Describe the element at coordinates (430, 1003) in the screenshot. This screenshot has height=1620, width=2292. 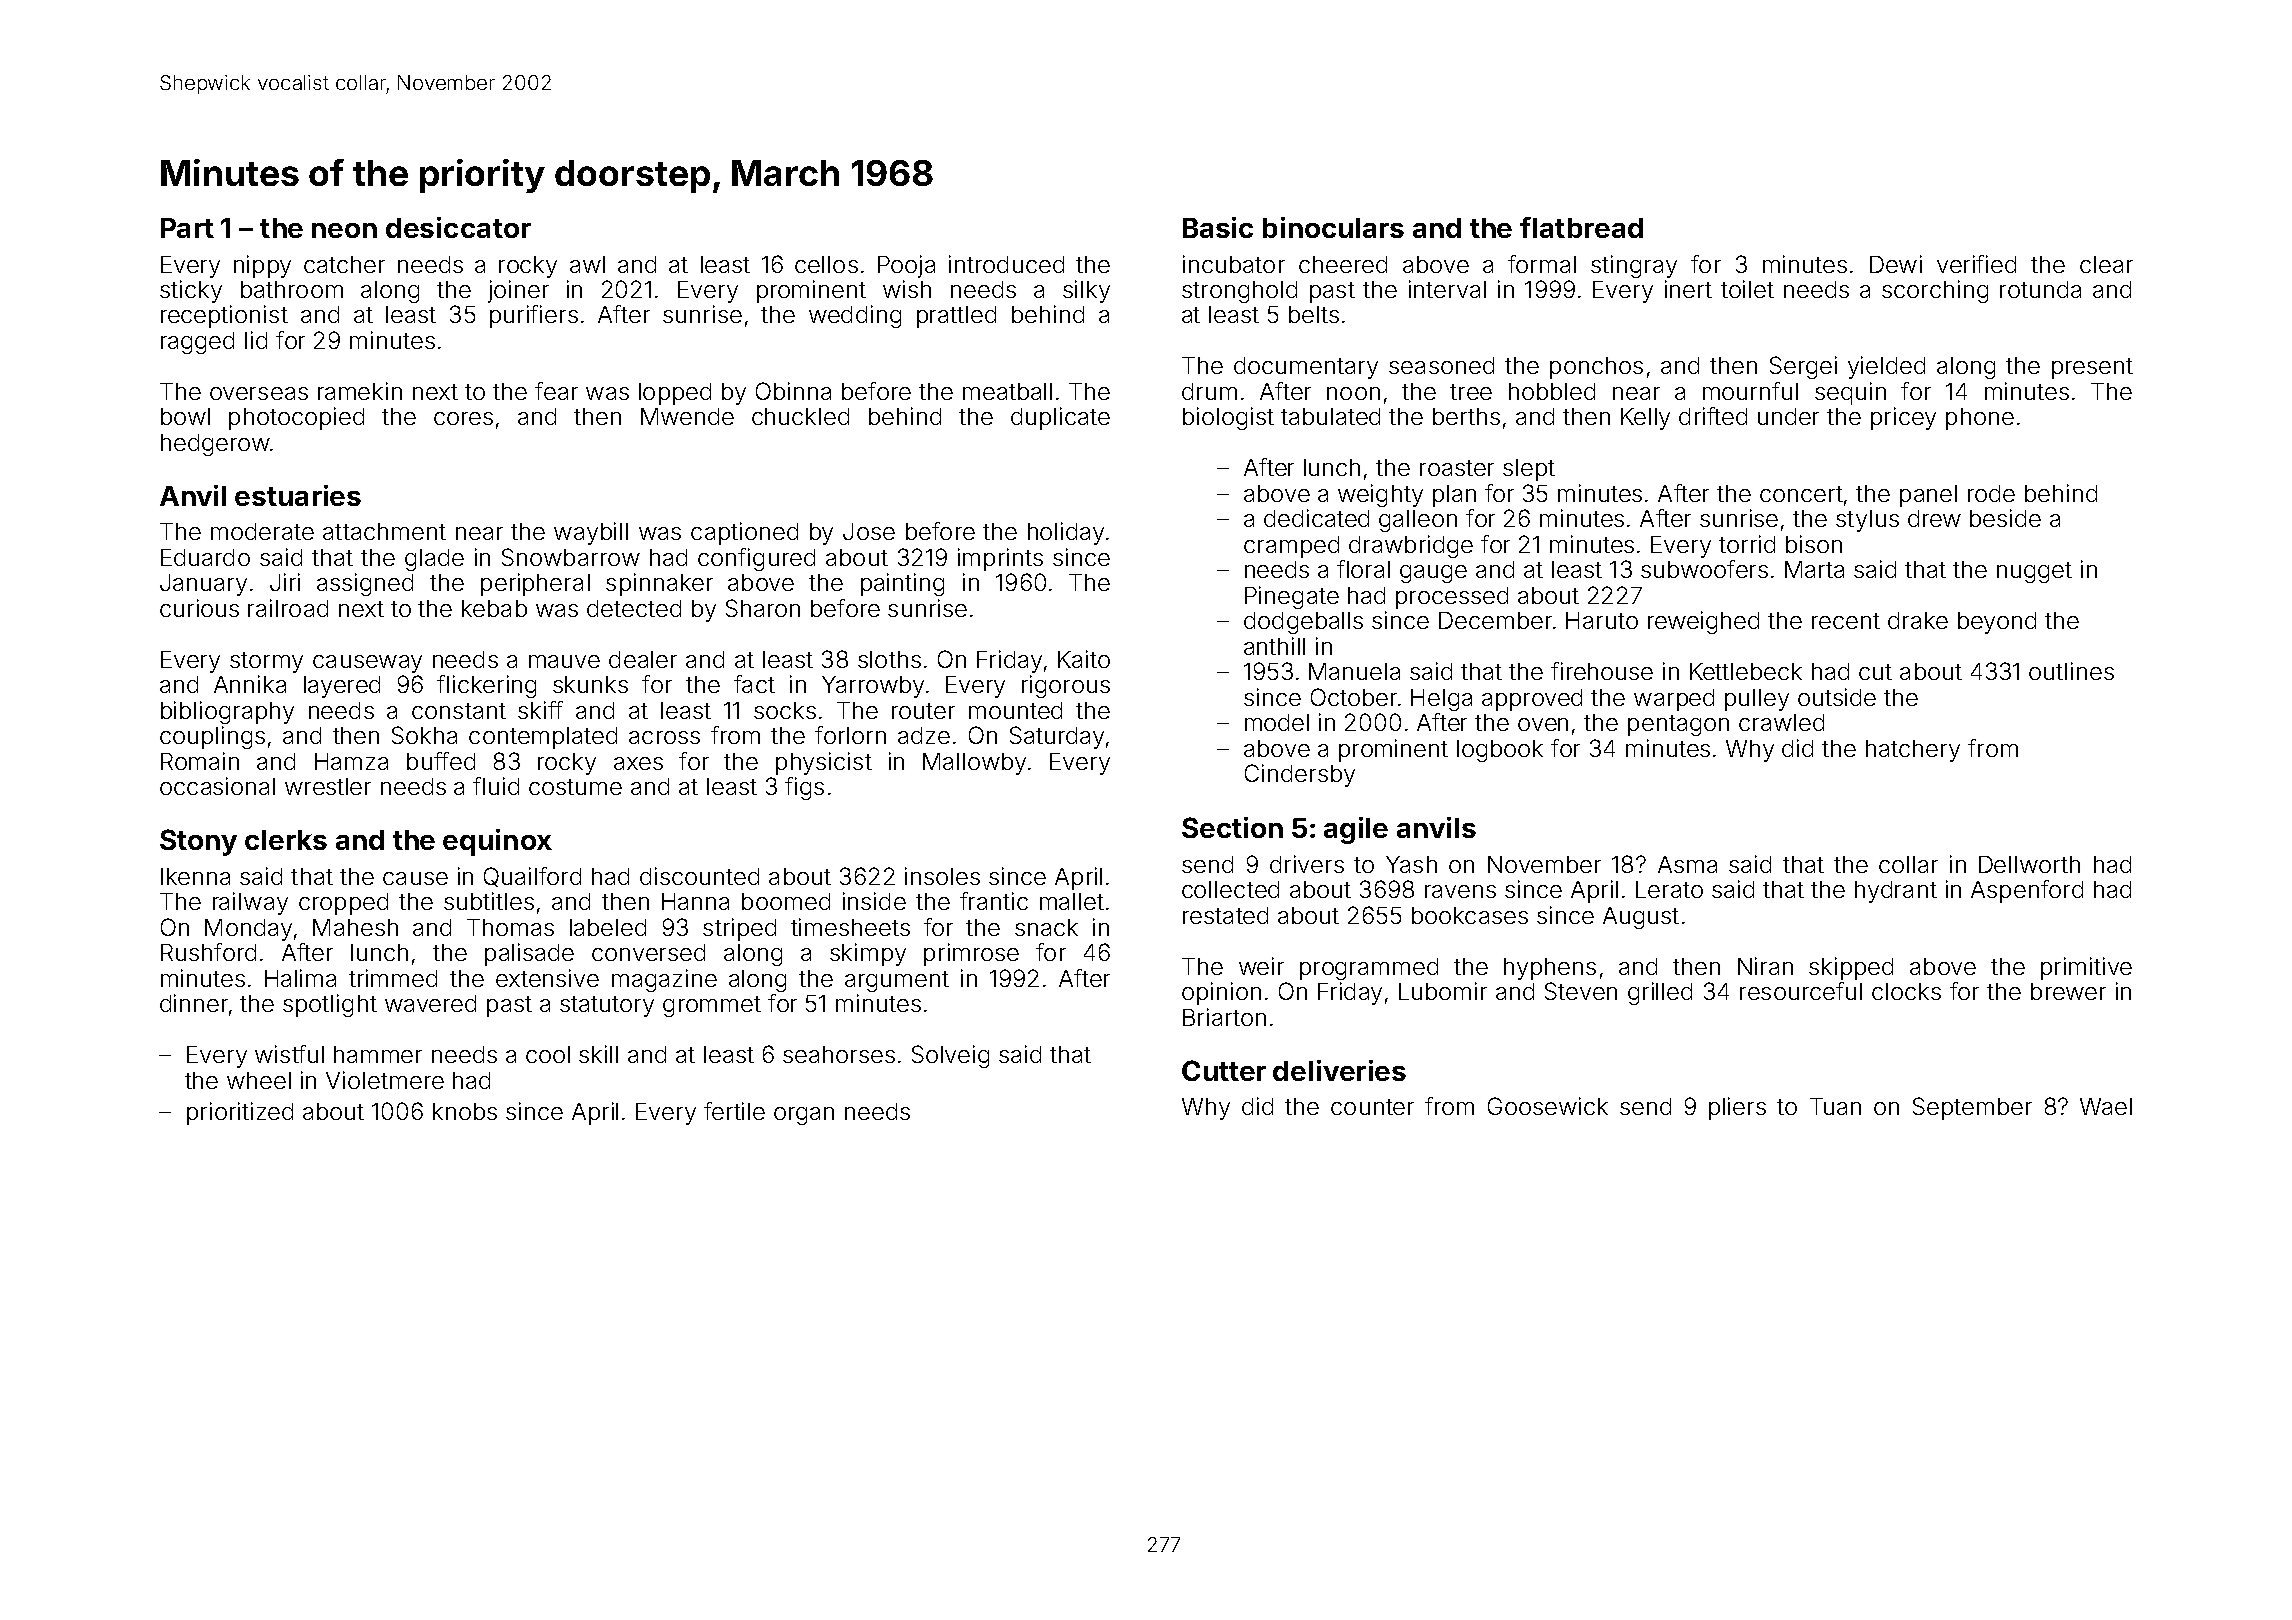
I see `wavered` at that location.
